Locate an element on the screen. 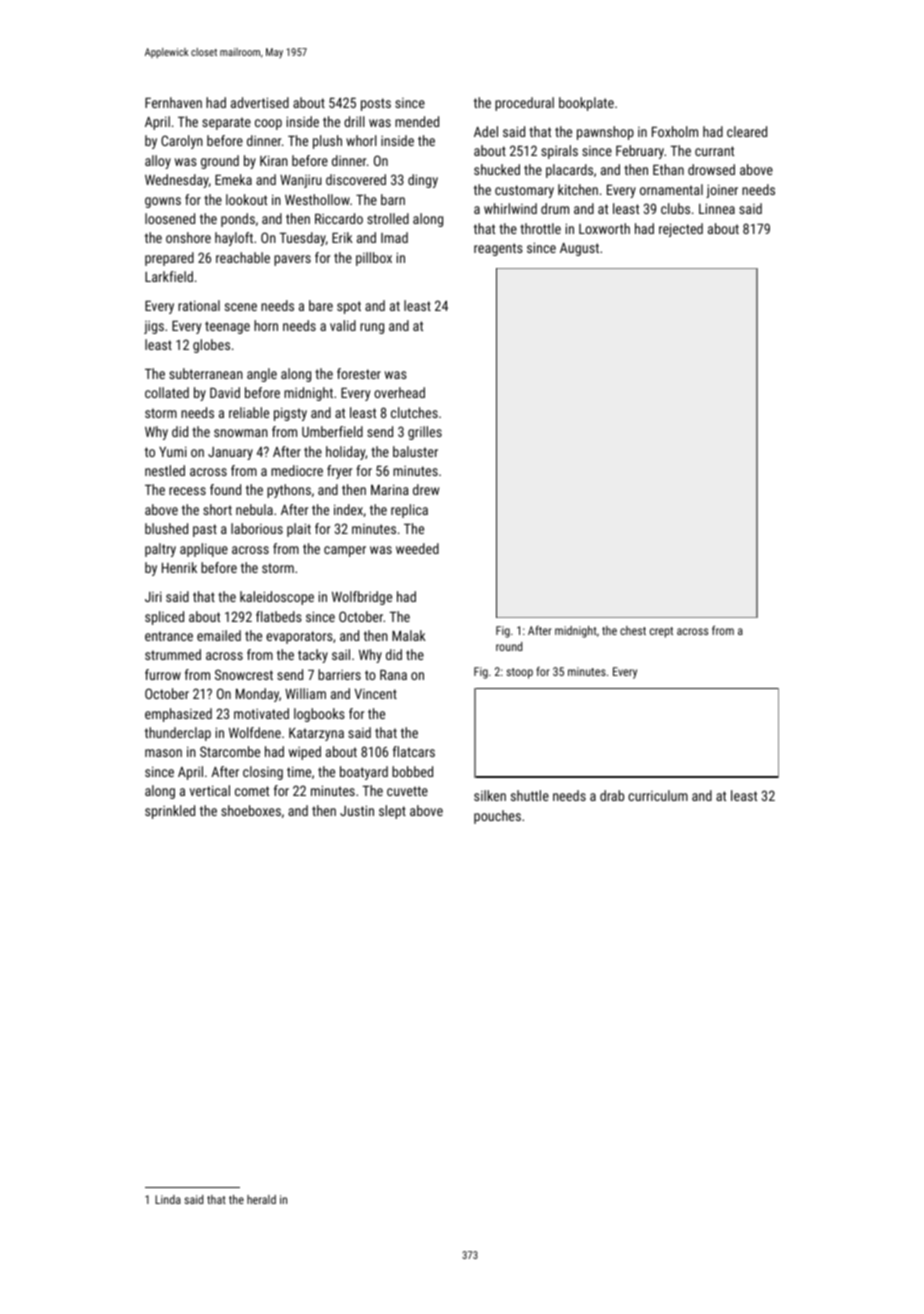 Image resolution: width=924 pixels, height=1314 pixels. cleared is located at coordinates (747, 131).
